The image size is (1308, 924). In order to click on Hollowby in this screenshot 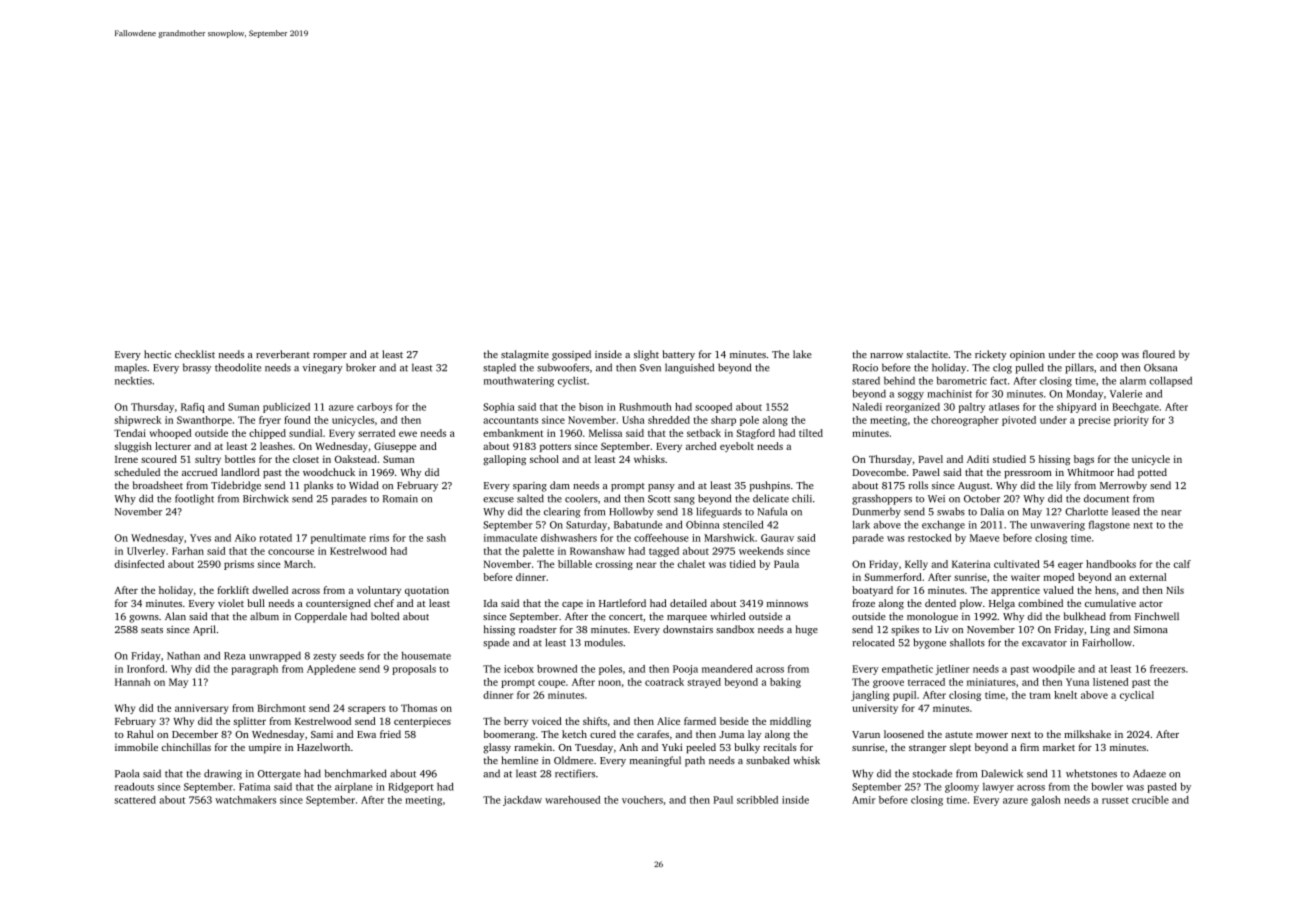, I will do `click(631, 512)`.
